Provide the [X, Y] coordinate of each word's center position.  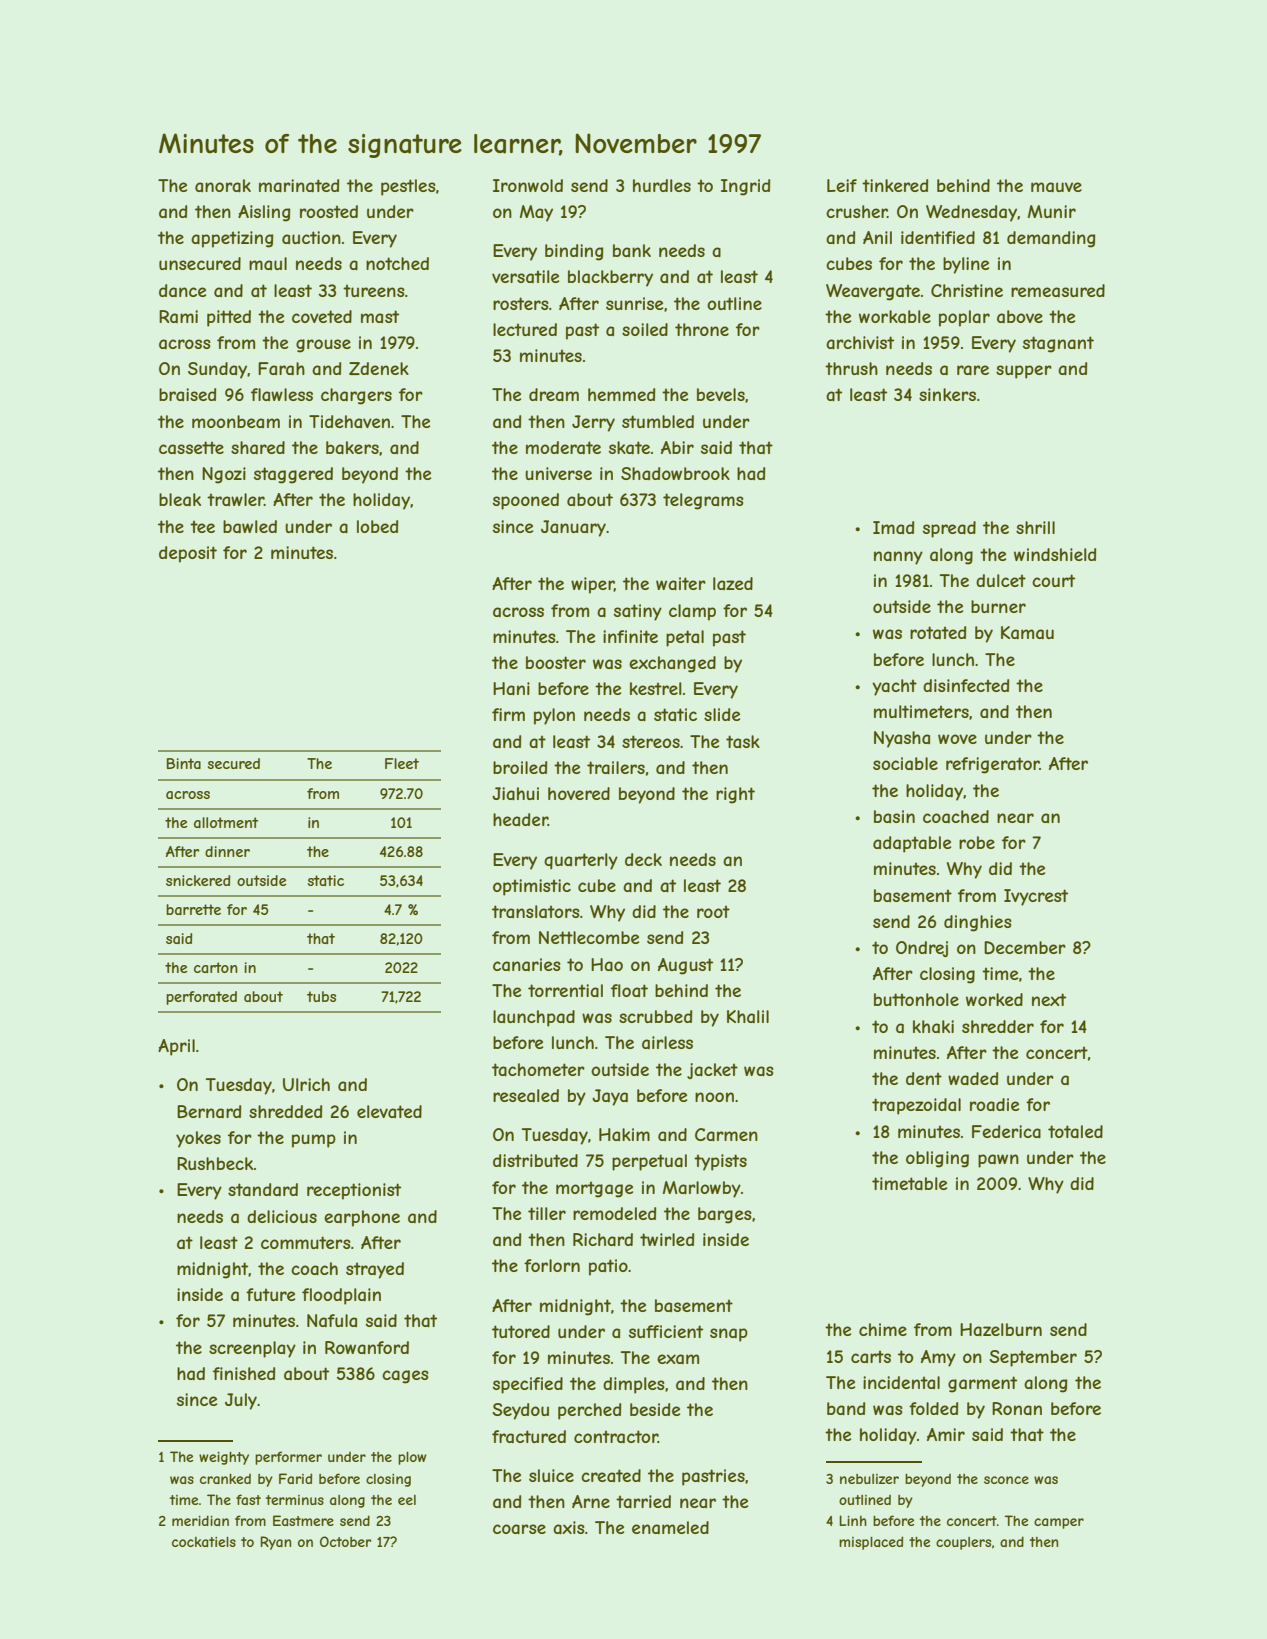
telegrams [703, 501]
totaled [1075, 1131]
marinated [299, 185]
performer [288, 1458]
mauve [1056, 187]
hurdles [662, 185]
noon [714, 1097]
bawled [250, 526]
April [176, 1047]
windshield [1055, 554]
